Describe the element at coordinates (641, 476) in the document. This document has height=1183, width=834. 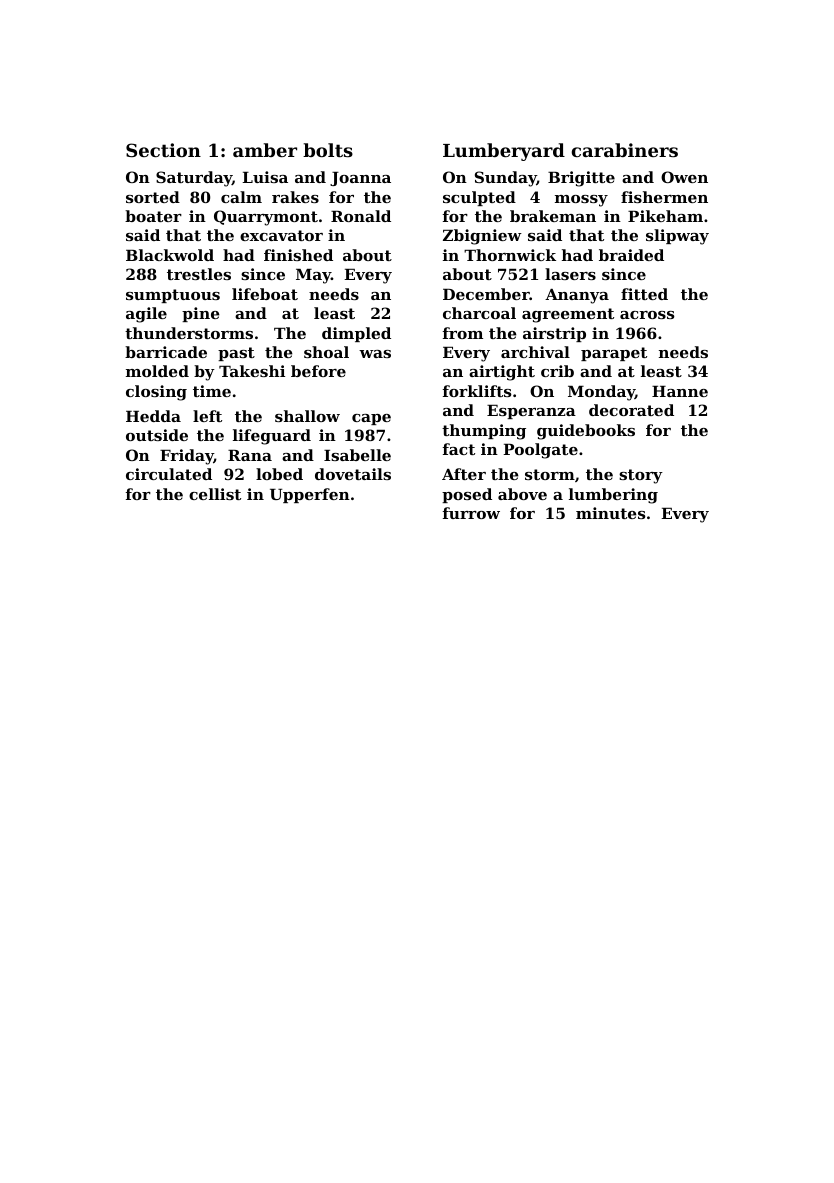
I see `story` at that location.
